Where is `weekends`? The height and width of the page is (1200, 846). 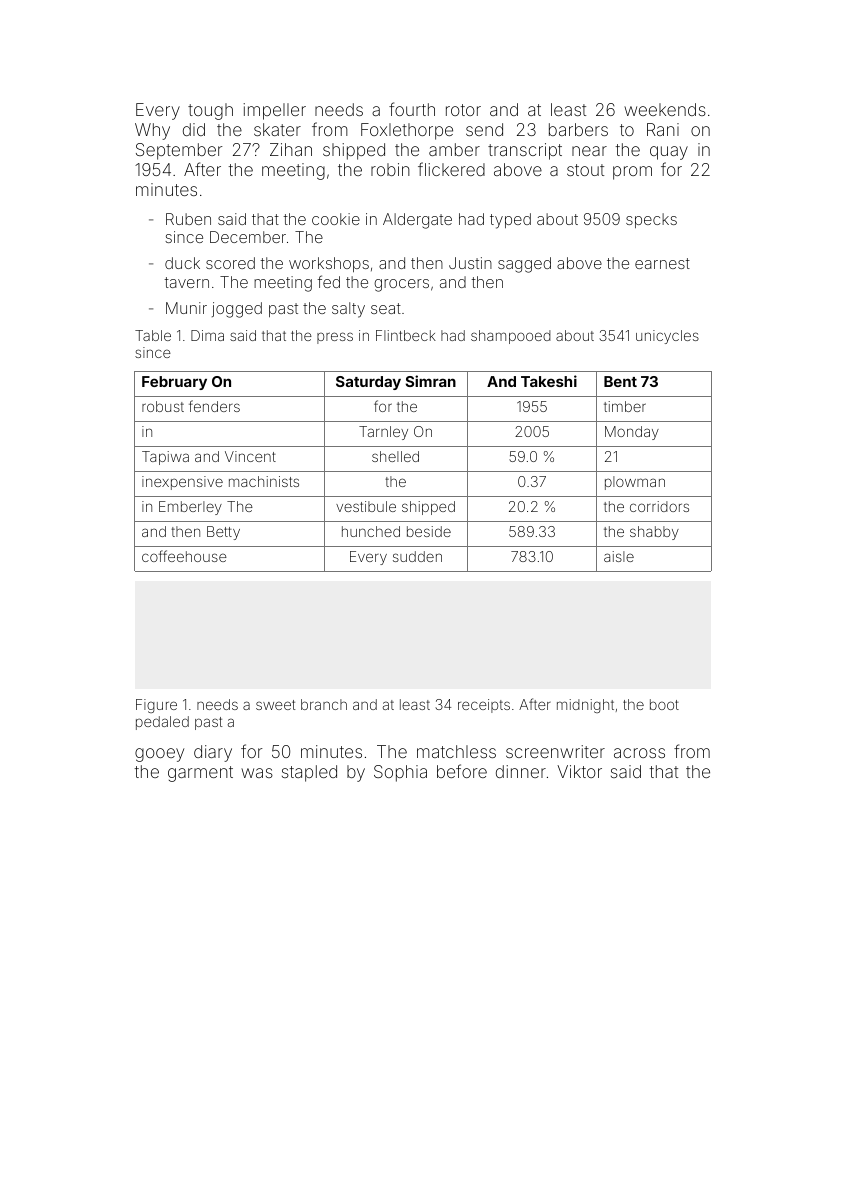
weekends is located at coordinates (665, 109).
